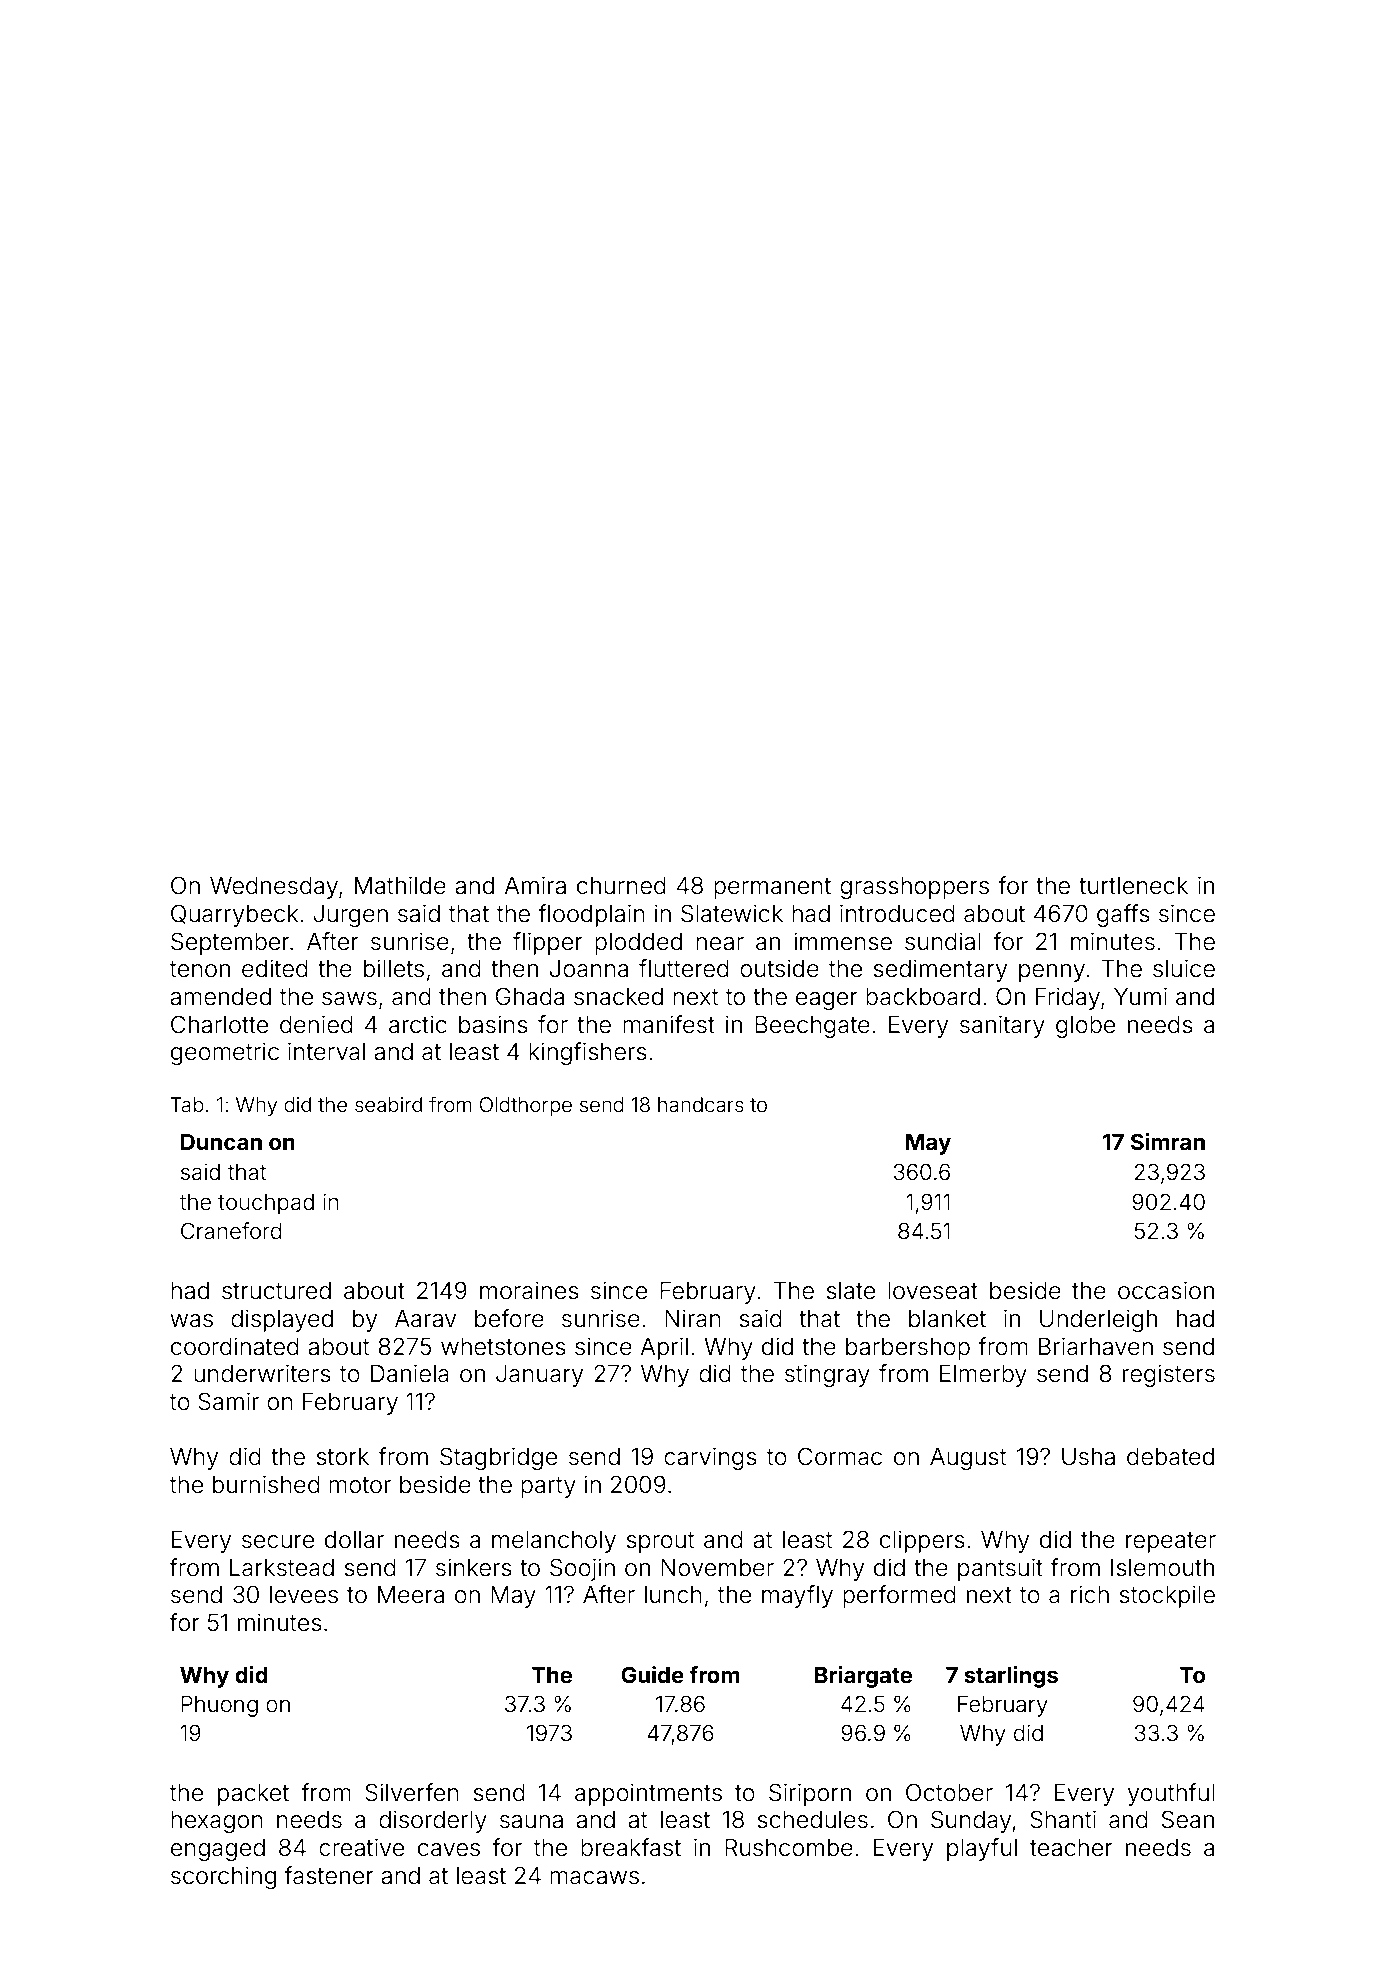  I want to click on rich, so click(1090, 1594).
